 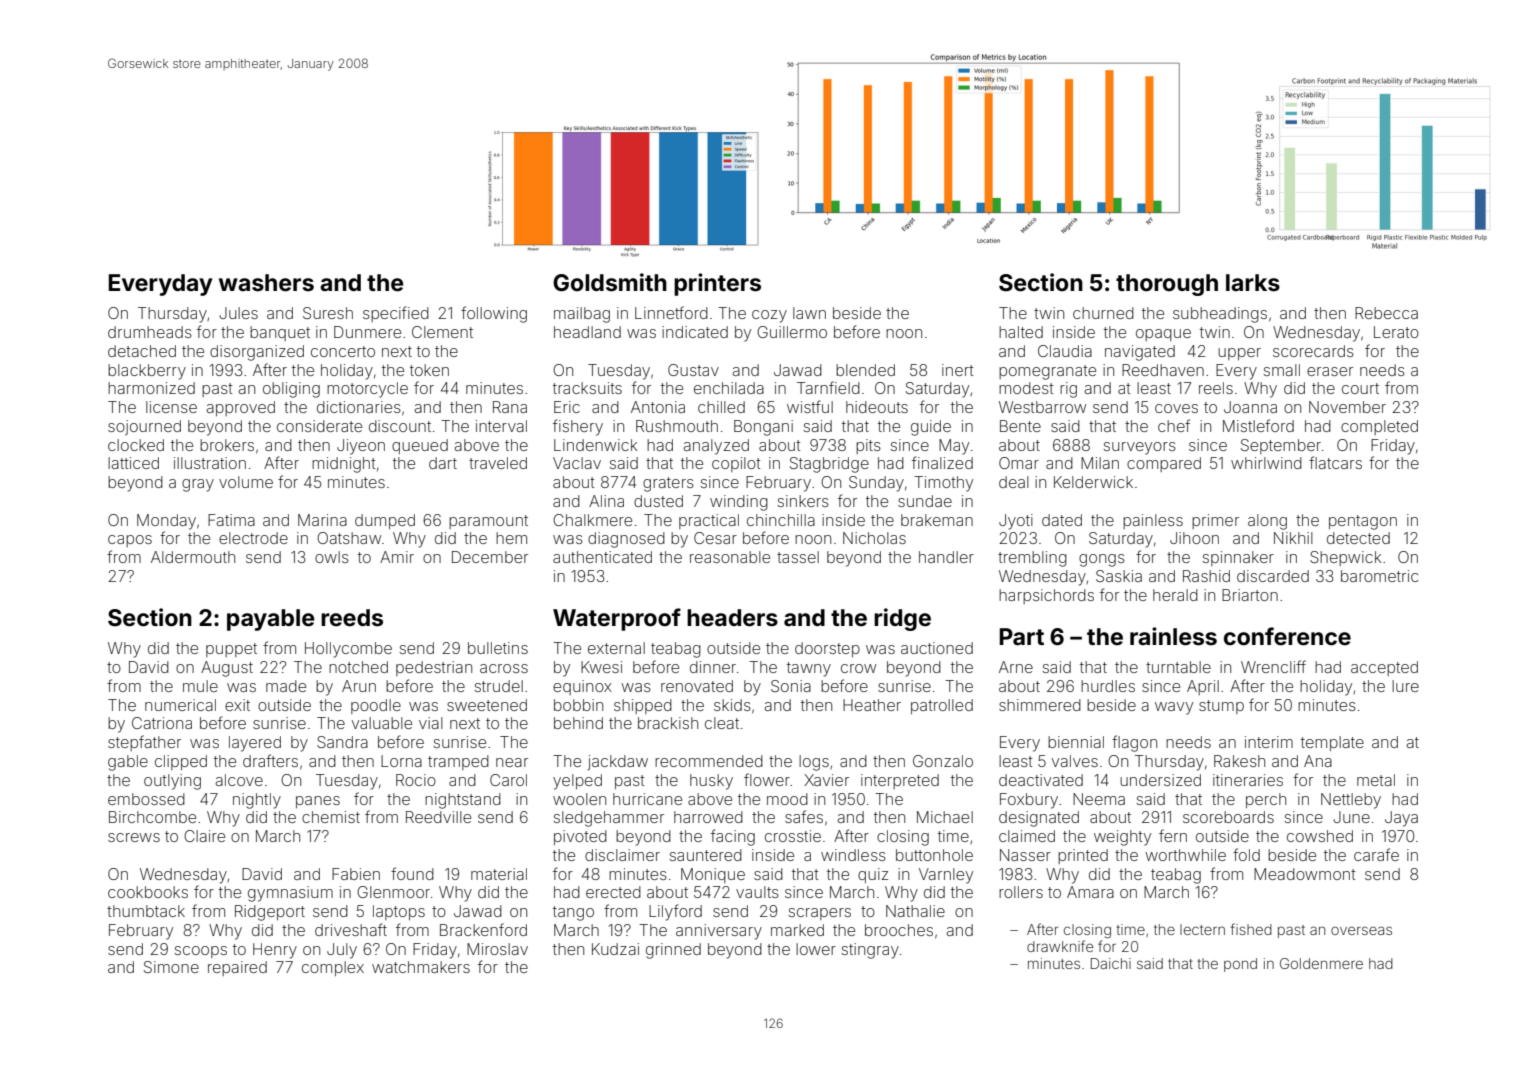 I want to click on winding, so click(x=739, y=503).
